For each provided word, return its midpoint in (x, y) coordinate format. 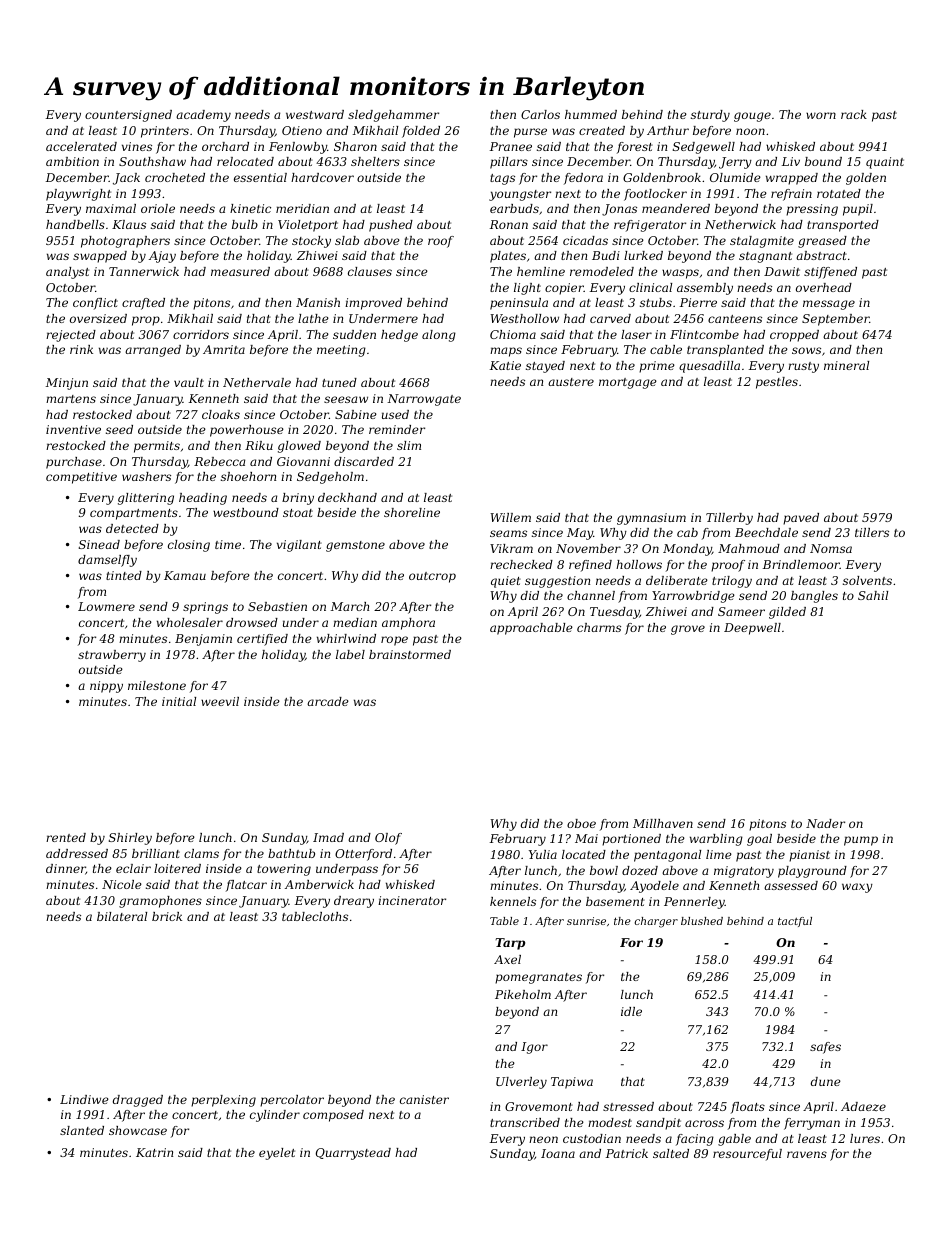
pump (861, 841)
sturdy (710, 116)
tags (502, 179)
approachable (531, 629)
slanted (82, 1130)
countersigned (128, 116)
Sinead (99, 544)
